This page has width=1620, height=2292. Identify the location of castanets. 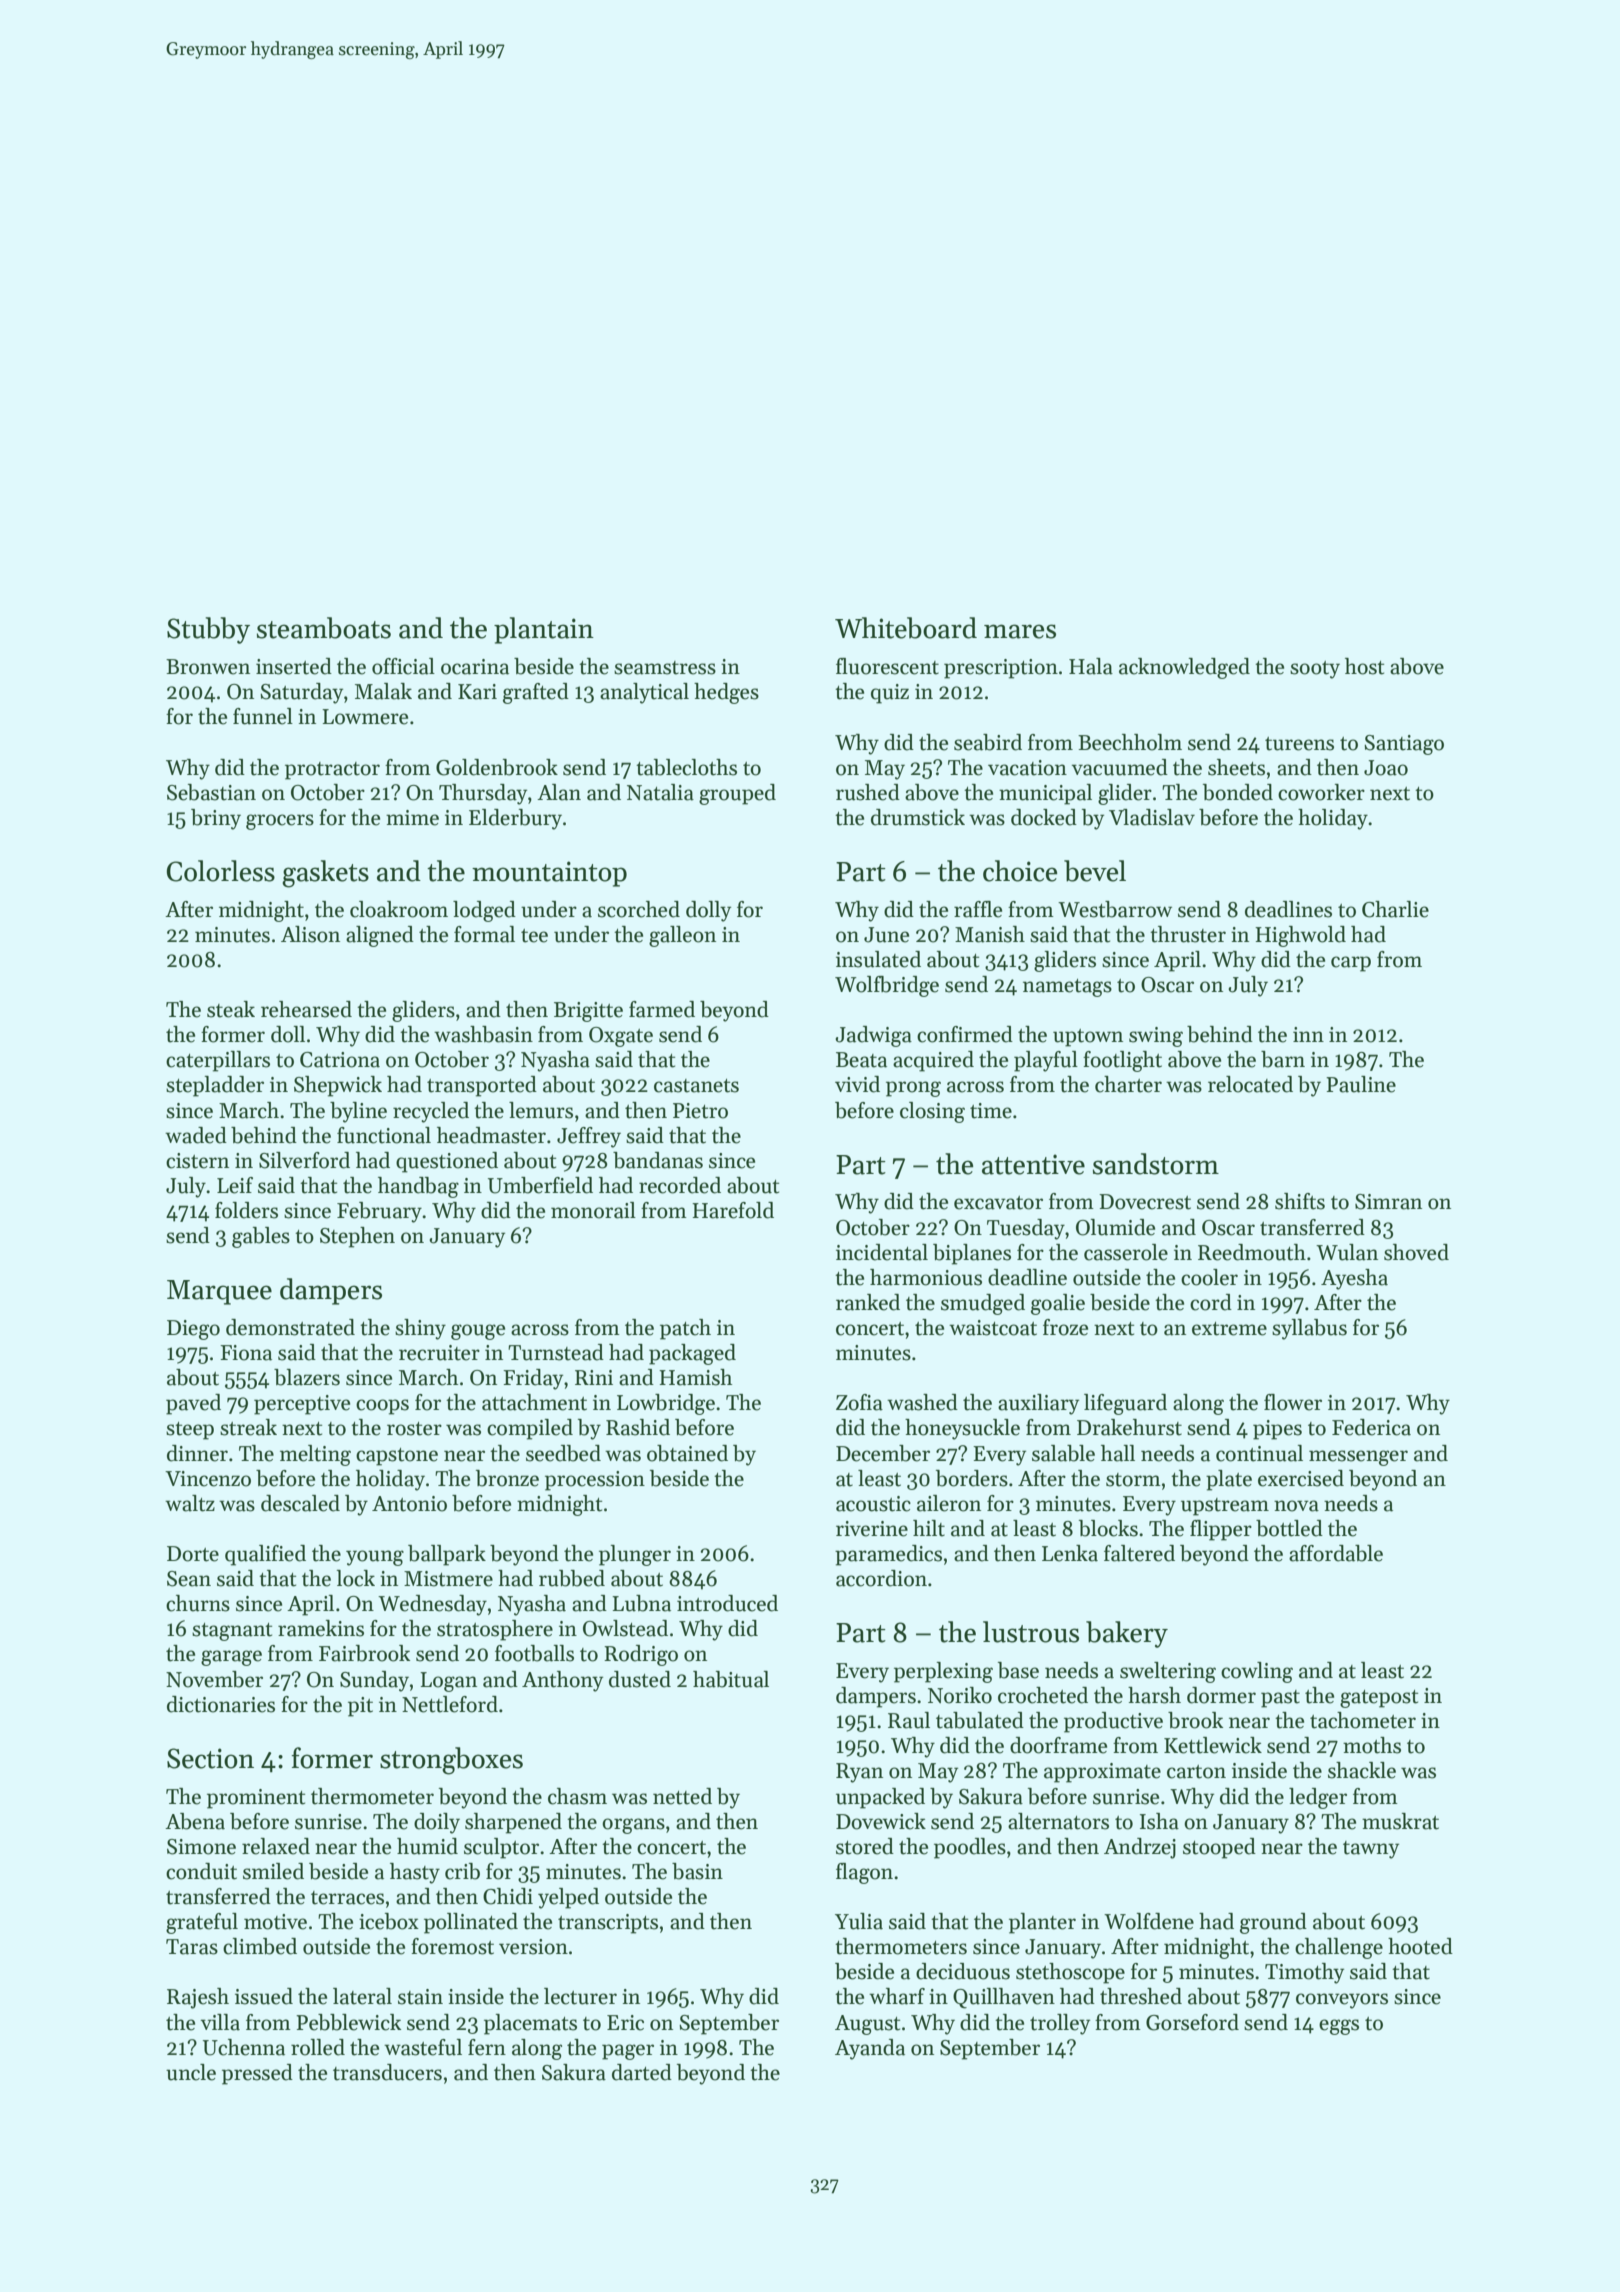
(696, 1086).
